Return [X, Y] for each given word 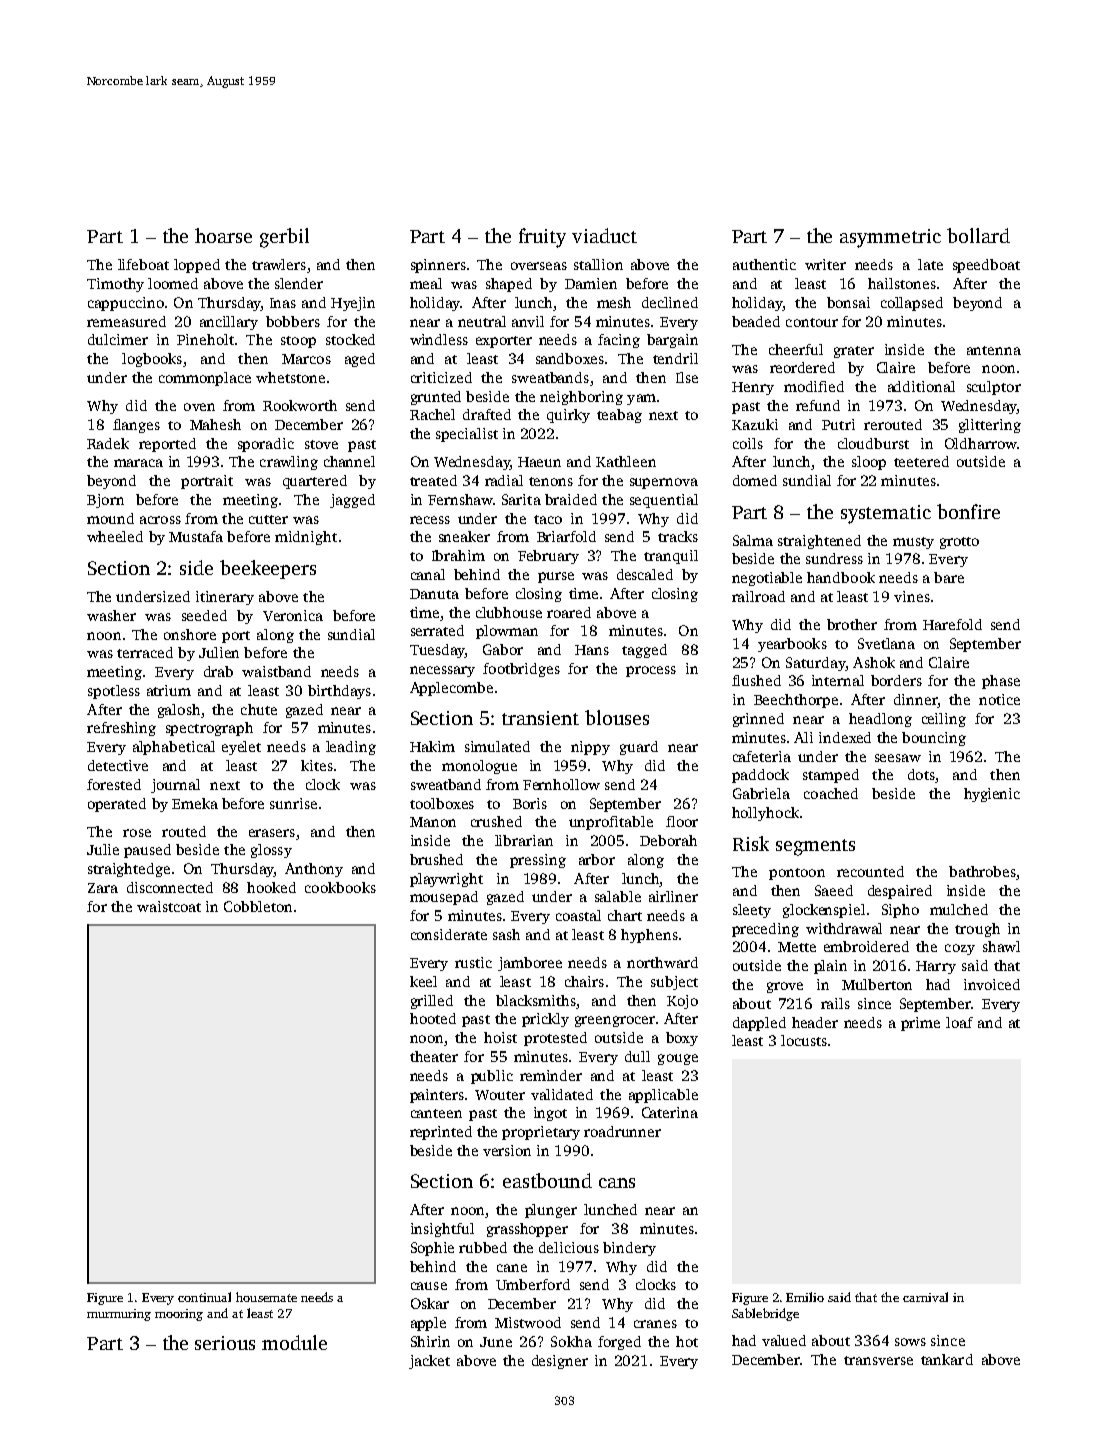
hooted [433, 1018]
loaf [959, 1022]
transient [540, 718]
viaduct [604, 235]
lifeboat [143, 264]
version [507, 1150]
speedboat [986, 266]
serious [225, 1343]
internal [838, 680]
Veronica [293, 615]
